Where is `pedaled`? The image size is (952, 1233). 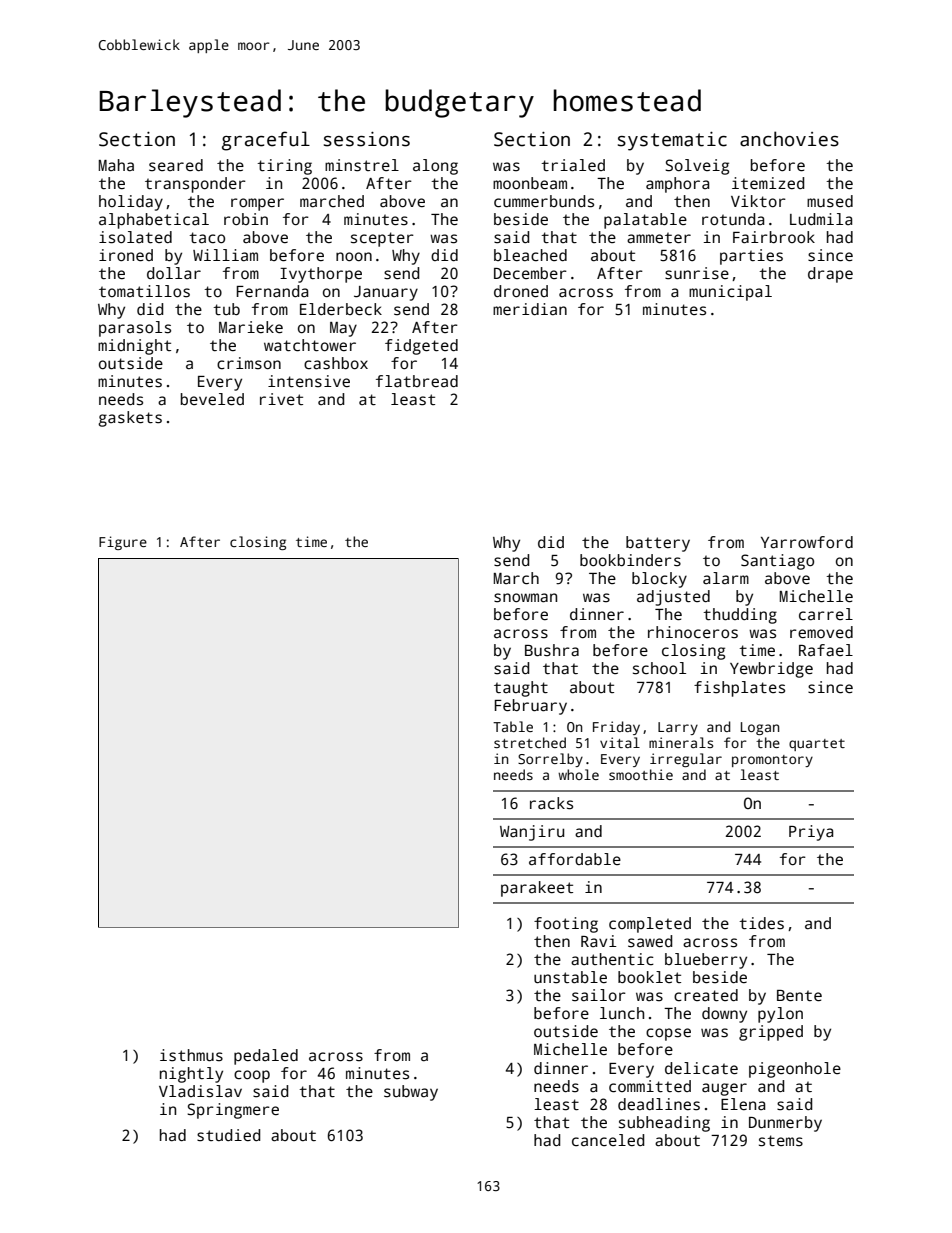 pedaled is located at coordinates (266, 1057).
